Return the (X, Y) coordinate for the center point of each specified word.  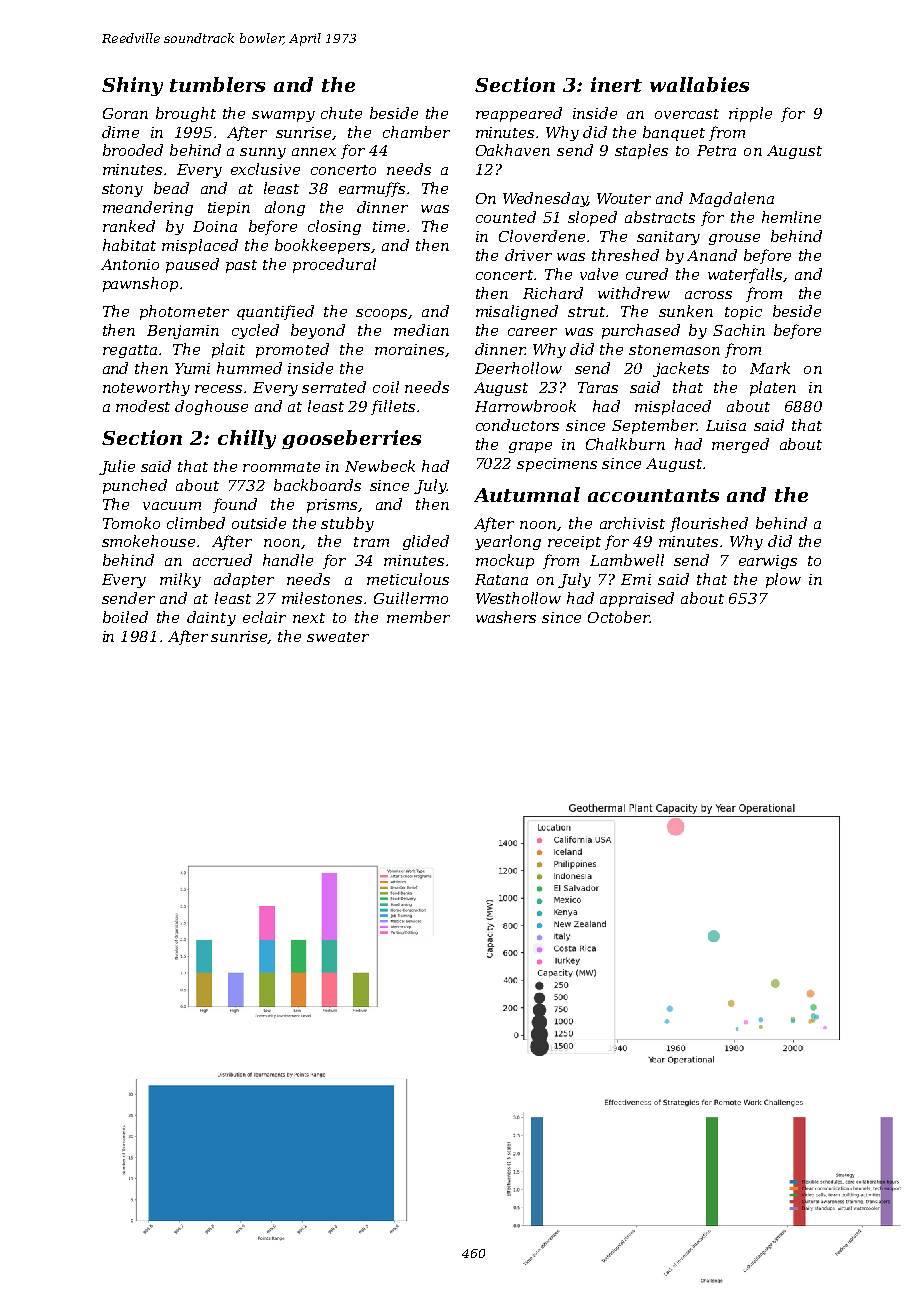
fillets (393, 407)
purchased (641, 331)
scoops (381, 314)
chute (341, 113)
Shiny (132, 86)
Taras (598, 387)
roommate (281, 467)
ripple (750, 114)
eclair (264, 617)
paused (192, 265)
